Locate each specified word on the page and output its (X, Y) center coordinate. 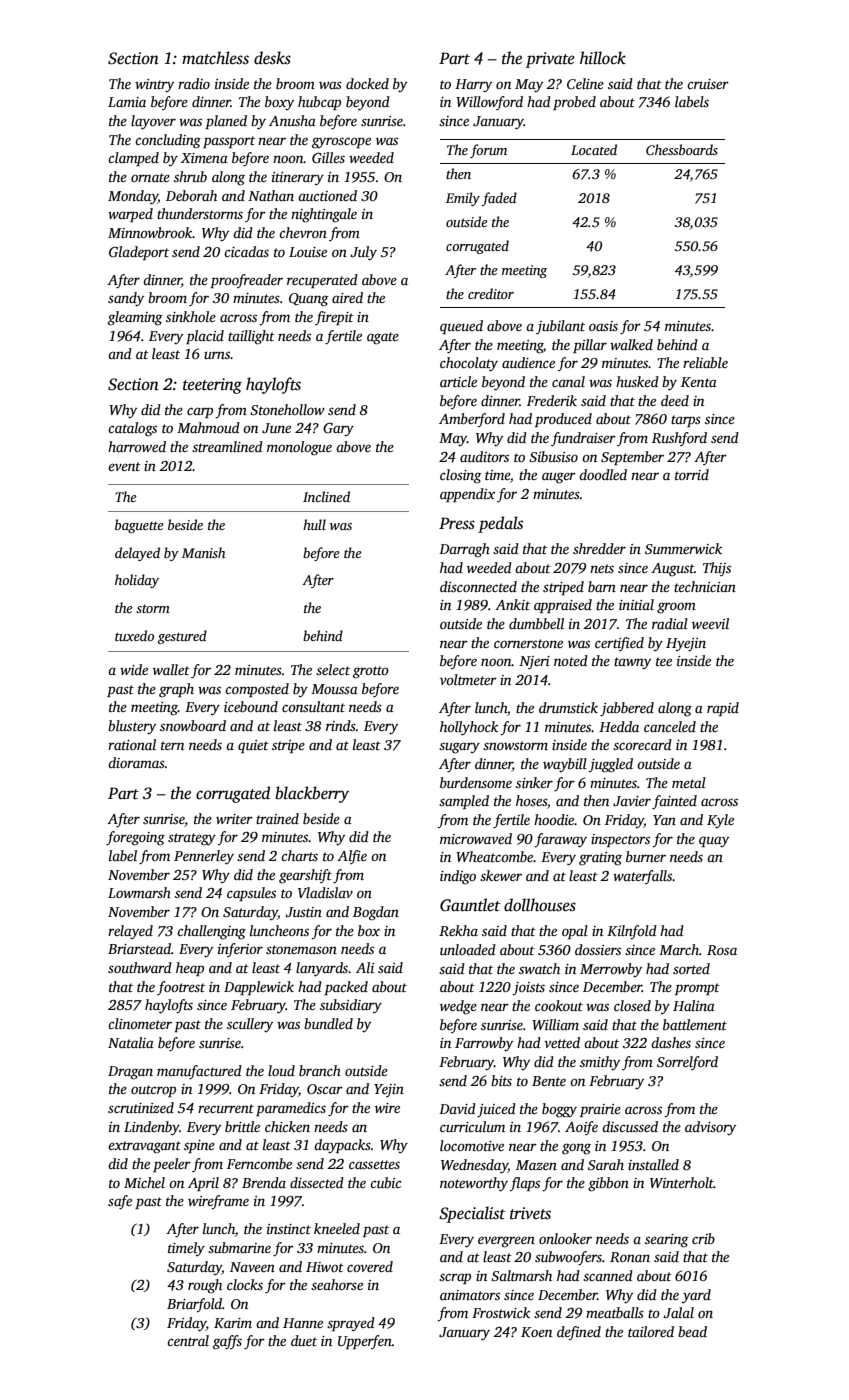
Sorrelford (687, 1063)
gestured (182, 637)
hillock (603, 58)
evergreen (506, 1242)
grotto (371, 672)
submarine (239, 1247)
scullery (250, 1025)
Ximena (204, 158)
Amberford (472, 420)
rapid (723, 709)
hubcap (319, 103)
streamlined (227, 446)
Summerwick (683, 548)
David (457, 1108)
